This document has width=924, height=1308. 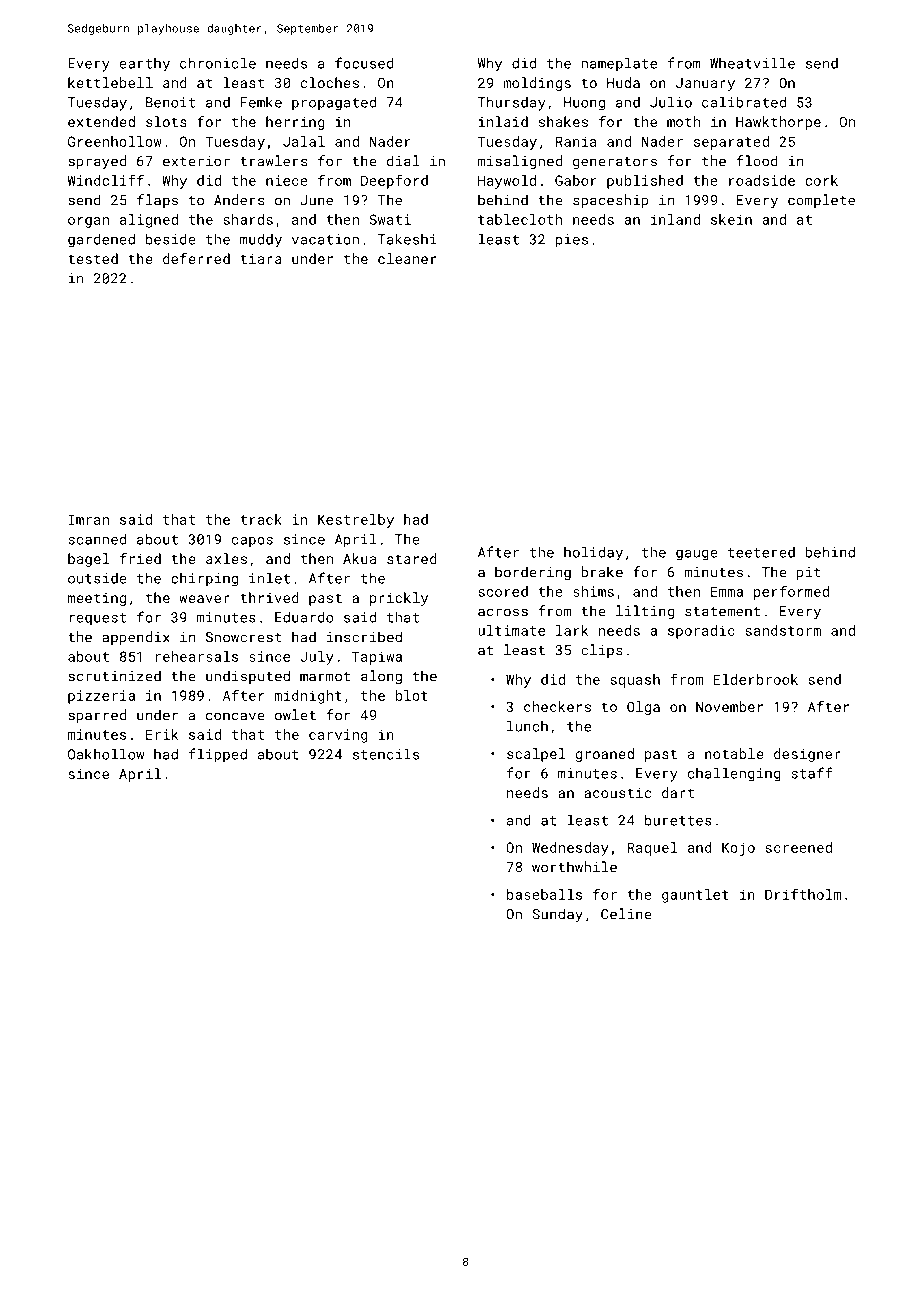 I want to click on statement, so click(x=722, y=612).
